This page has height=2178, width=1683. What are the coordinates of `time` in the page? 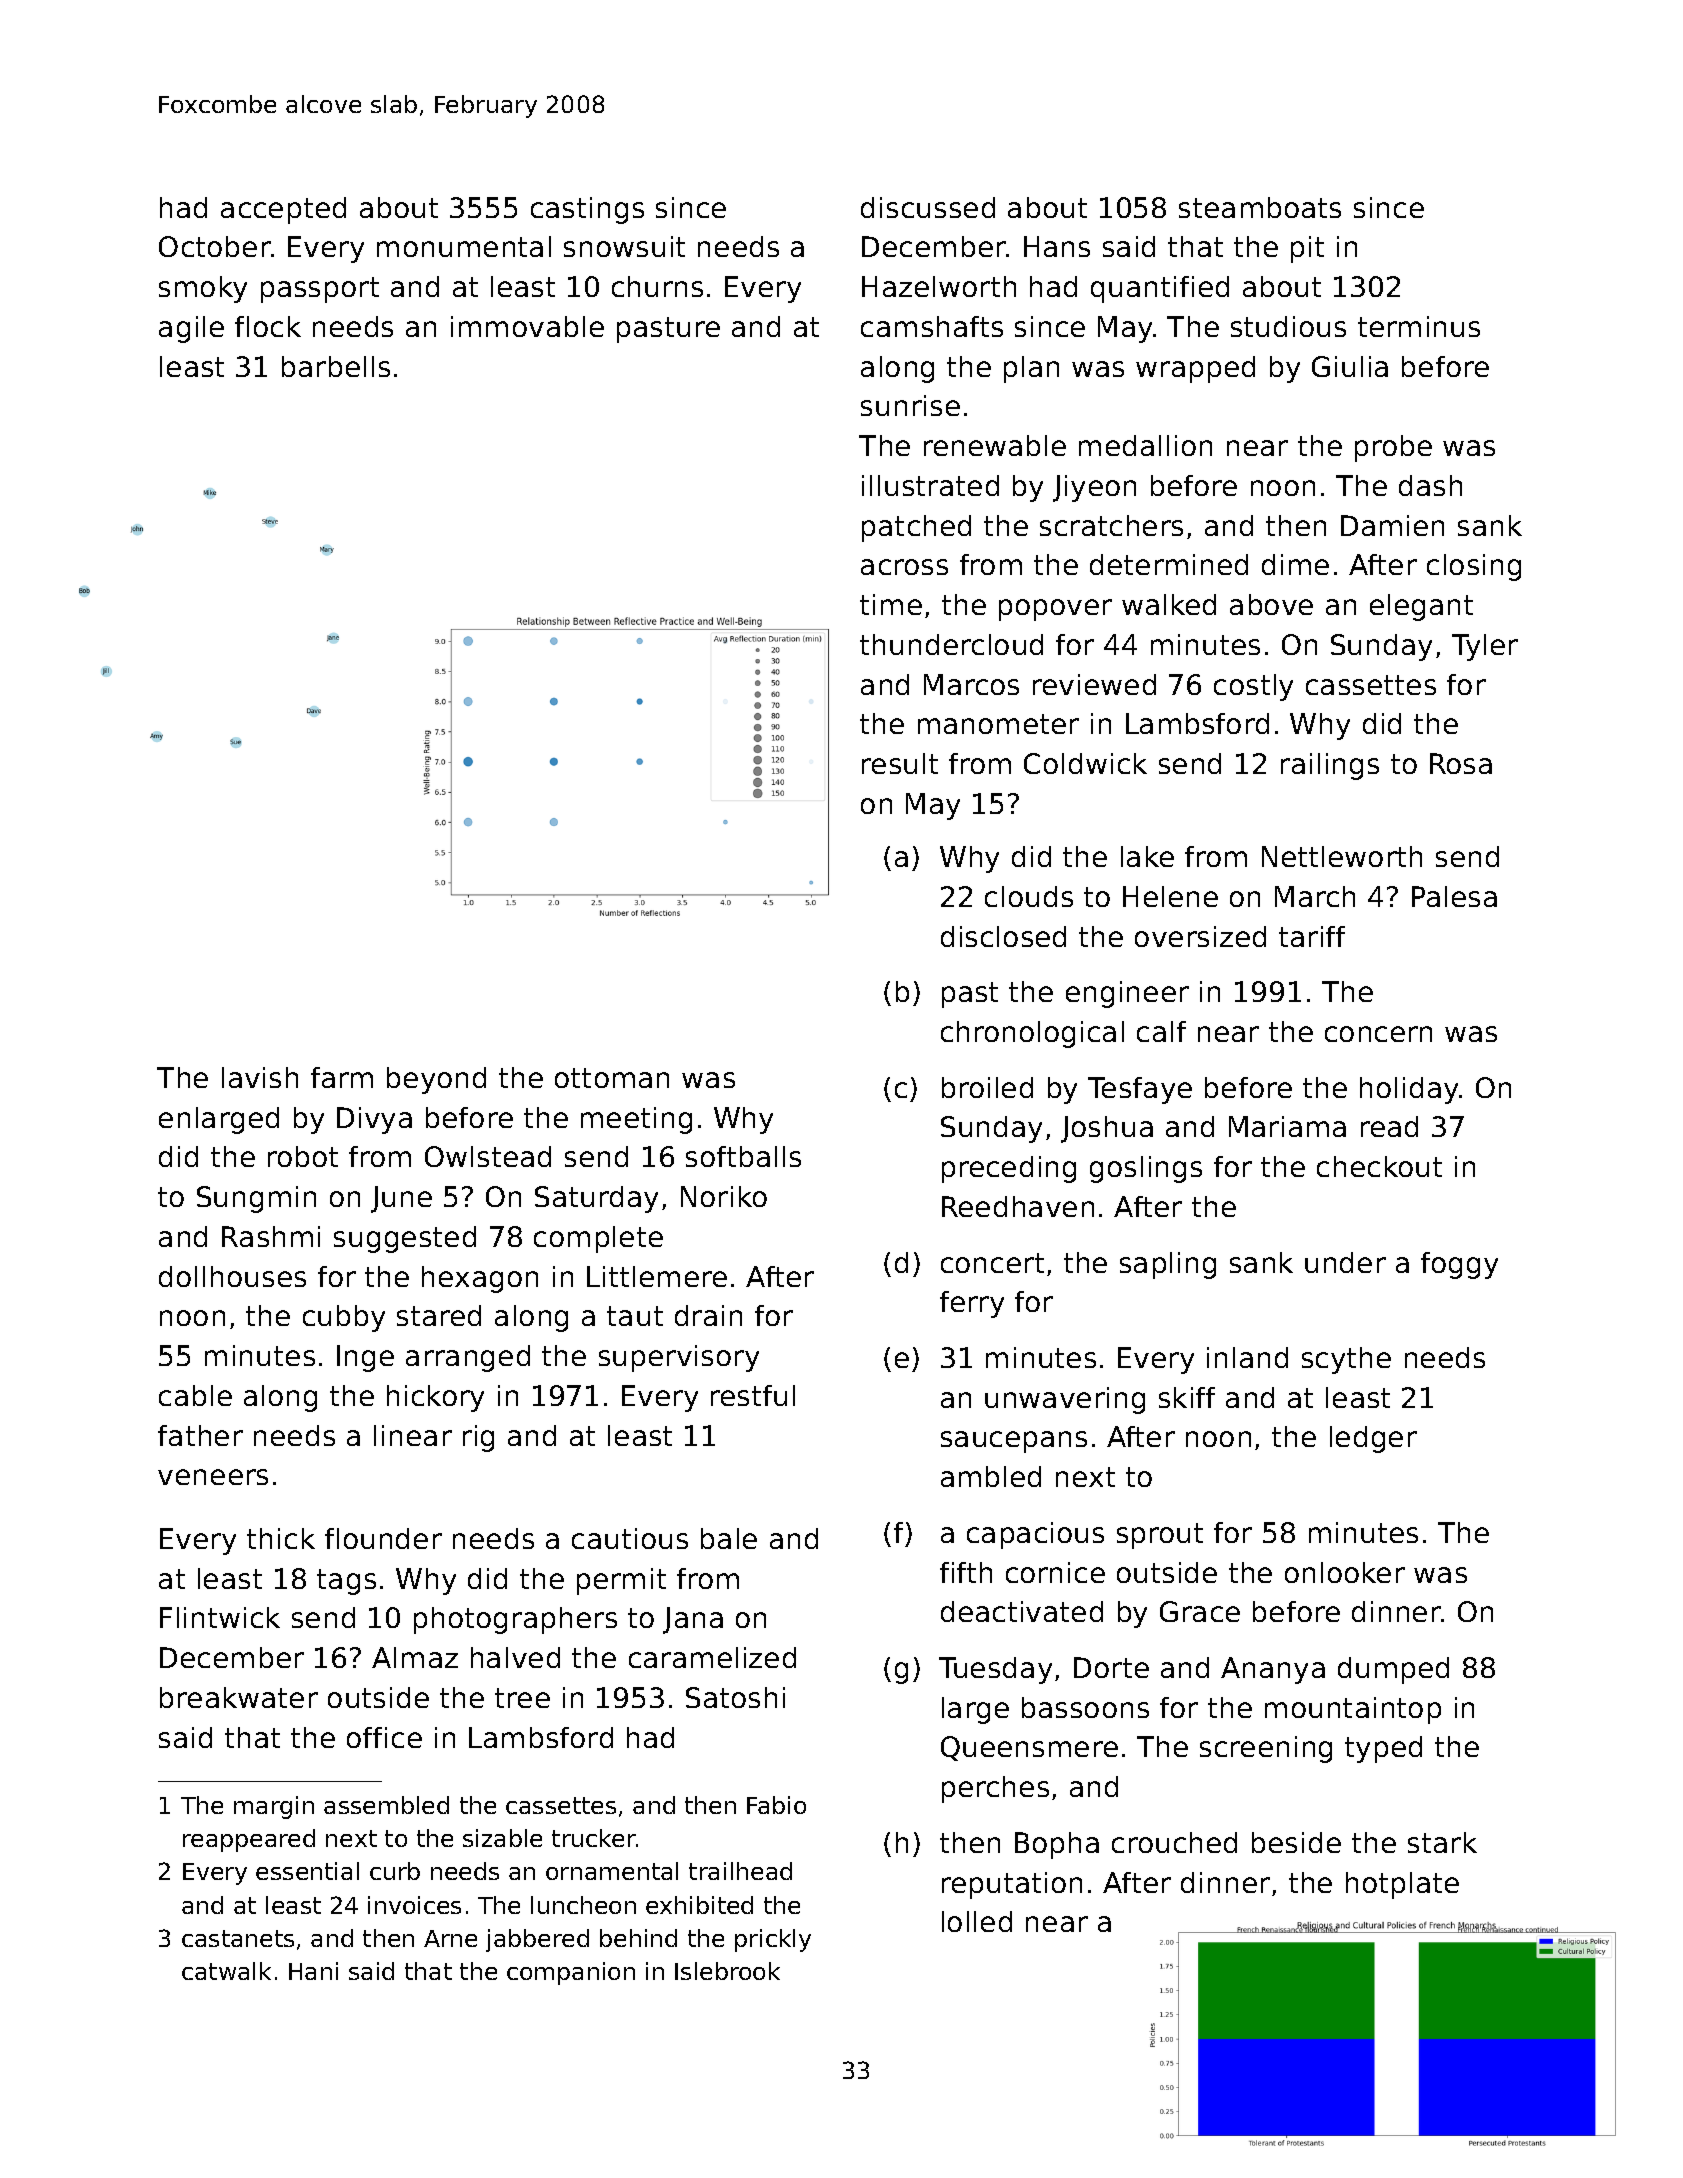 It's located at (891, 604).
